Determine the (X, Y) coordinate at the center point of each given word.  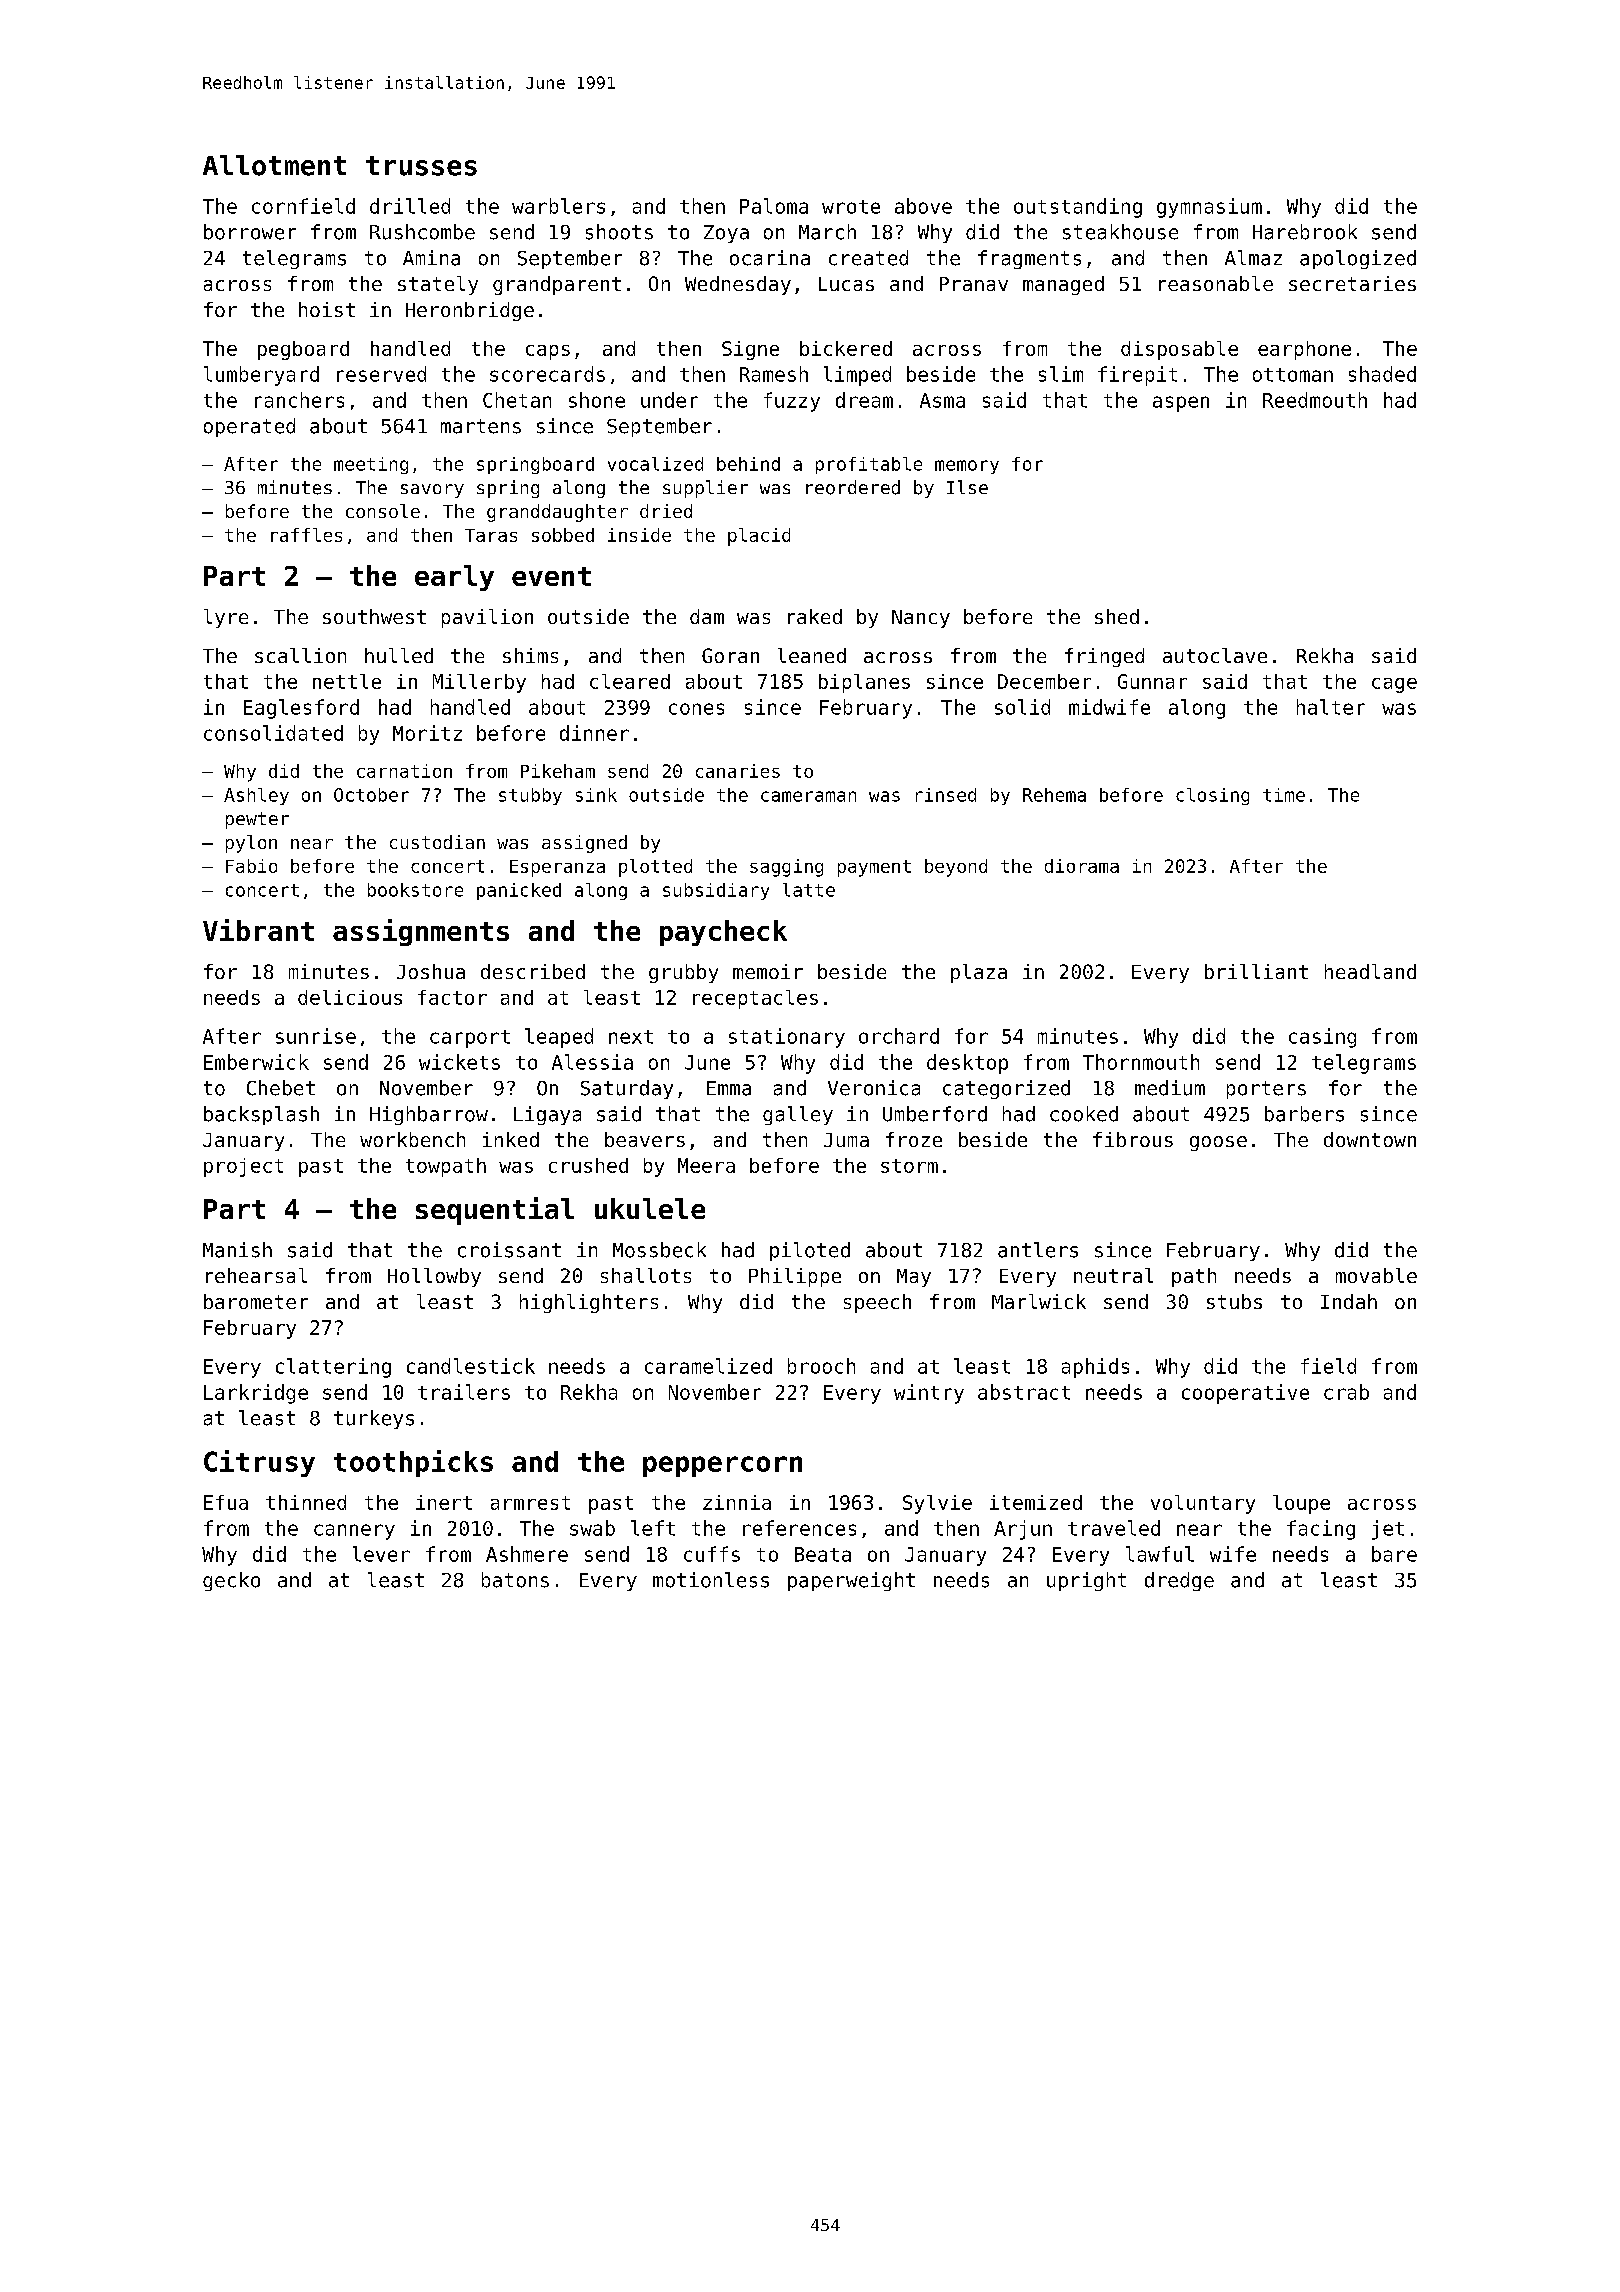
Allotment (274, 165)
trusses (421, 166)
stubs (1234, 1301)
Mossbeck (659, 1250)
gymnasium (1209, 208)
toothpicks (413, 1463)
